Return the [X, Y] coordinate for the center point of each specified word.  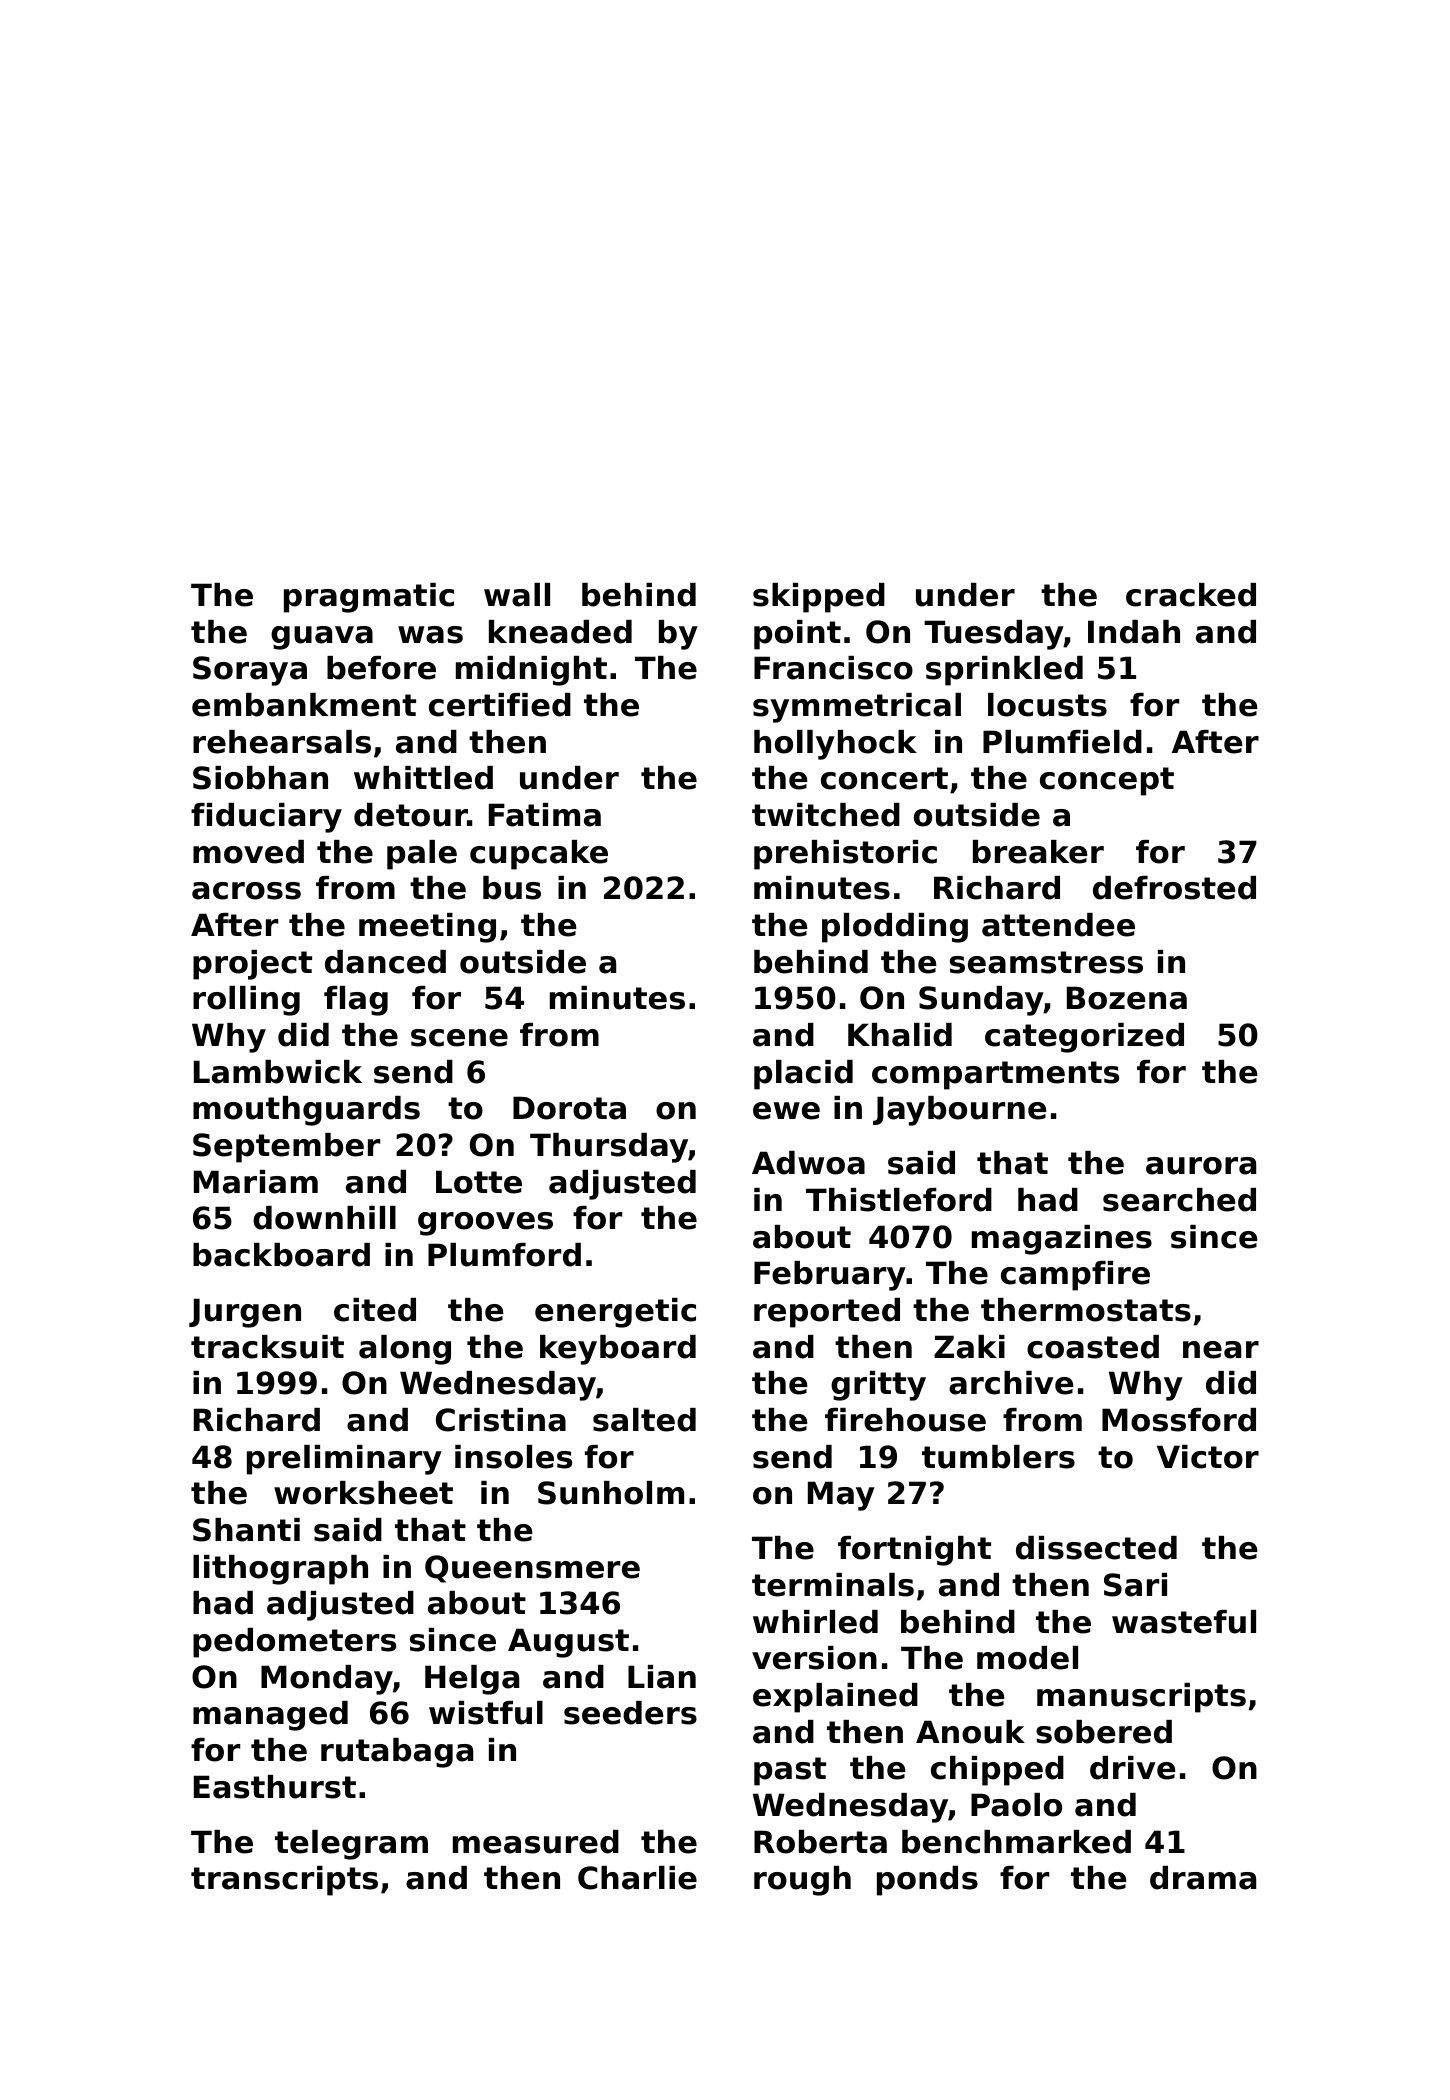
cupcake [539, 855]
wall [517, 595]
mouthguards [306, 1111]
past [790, 1771]
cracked [1191, 595]
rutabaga [397, 1753]
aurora [1201, 1166]
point [797, 635]
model [1027, 1658]
